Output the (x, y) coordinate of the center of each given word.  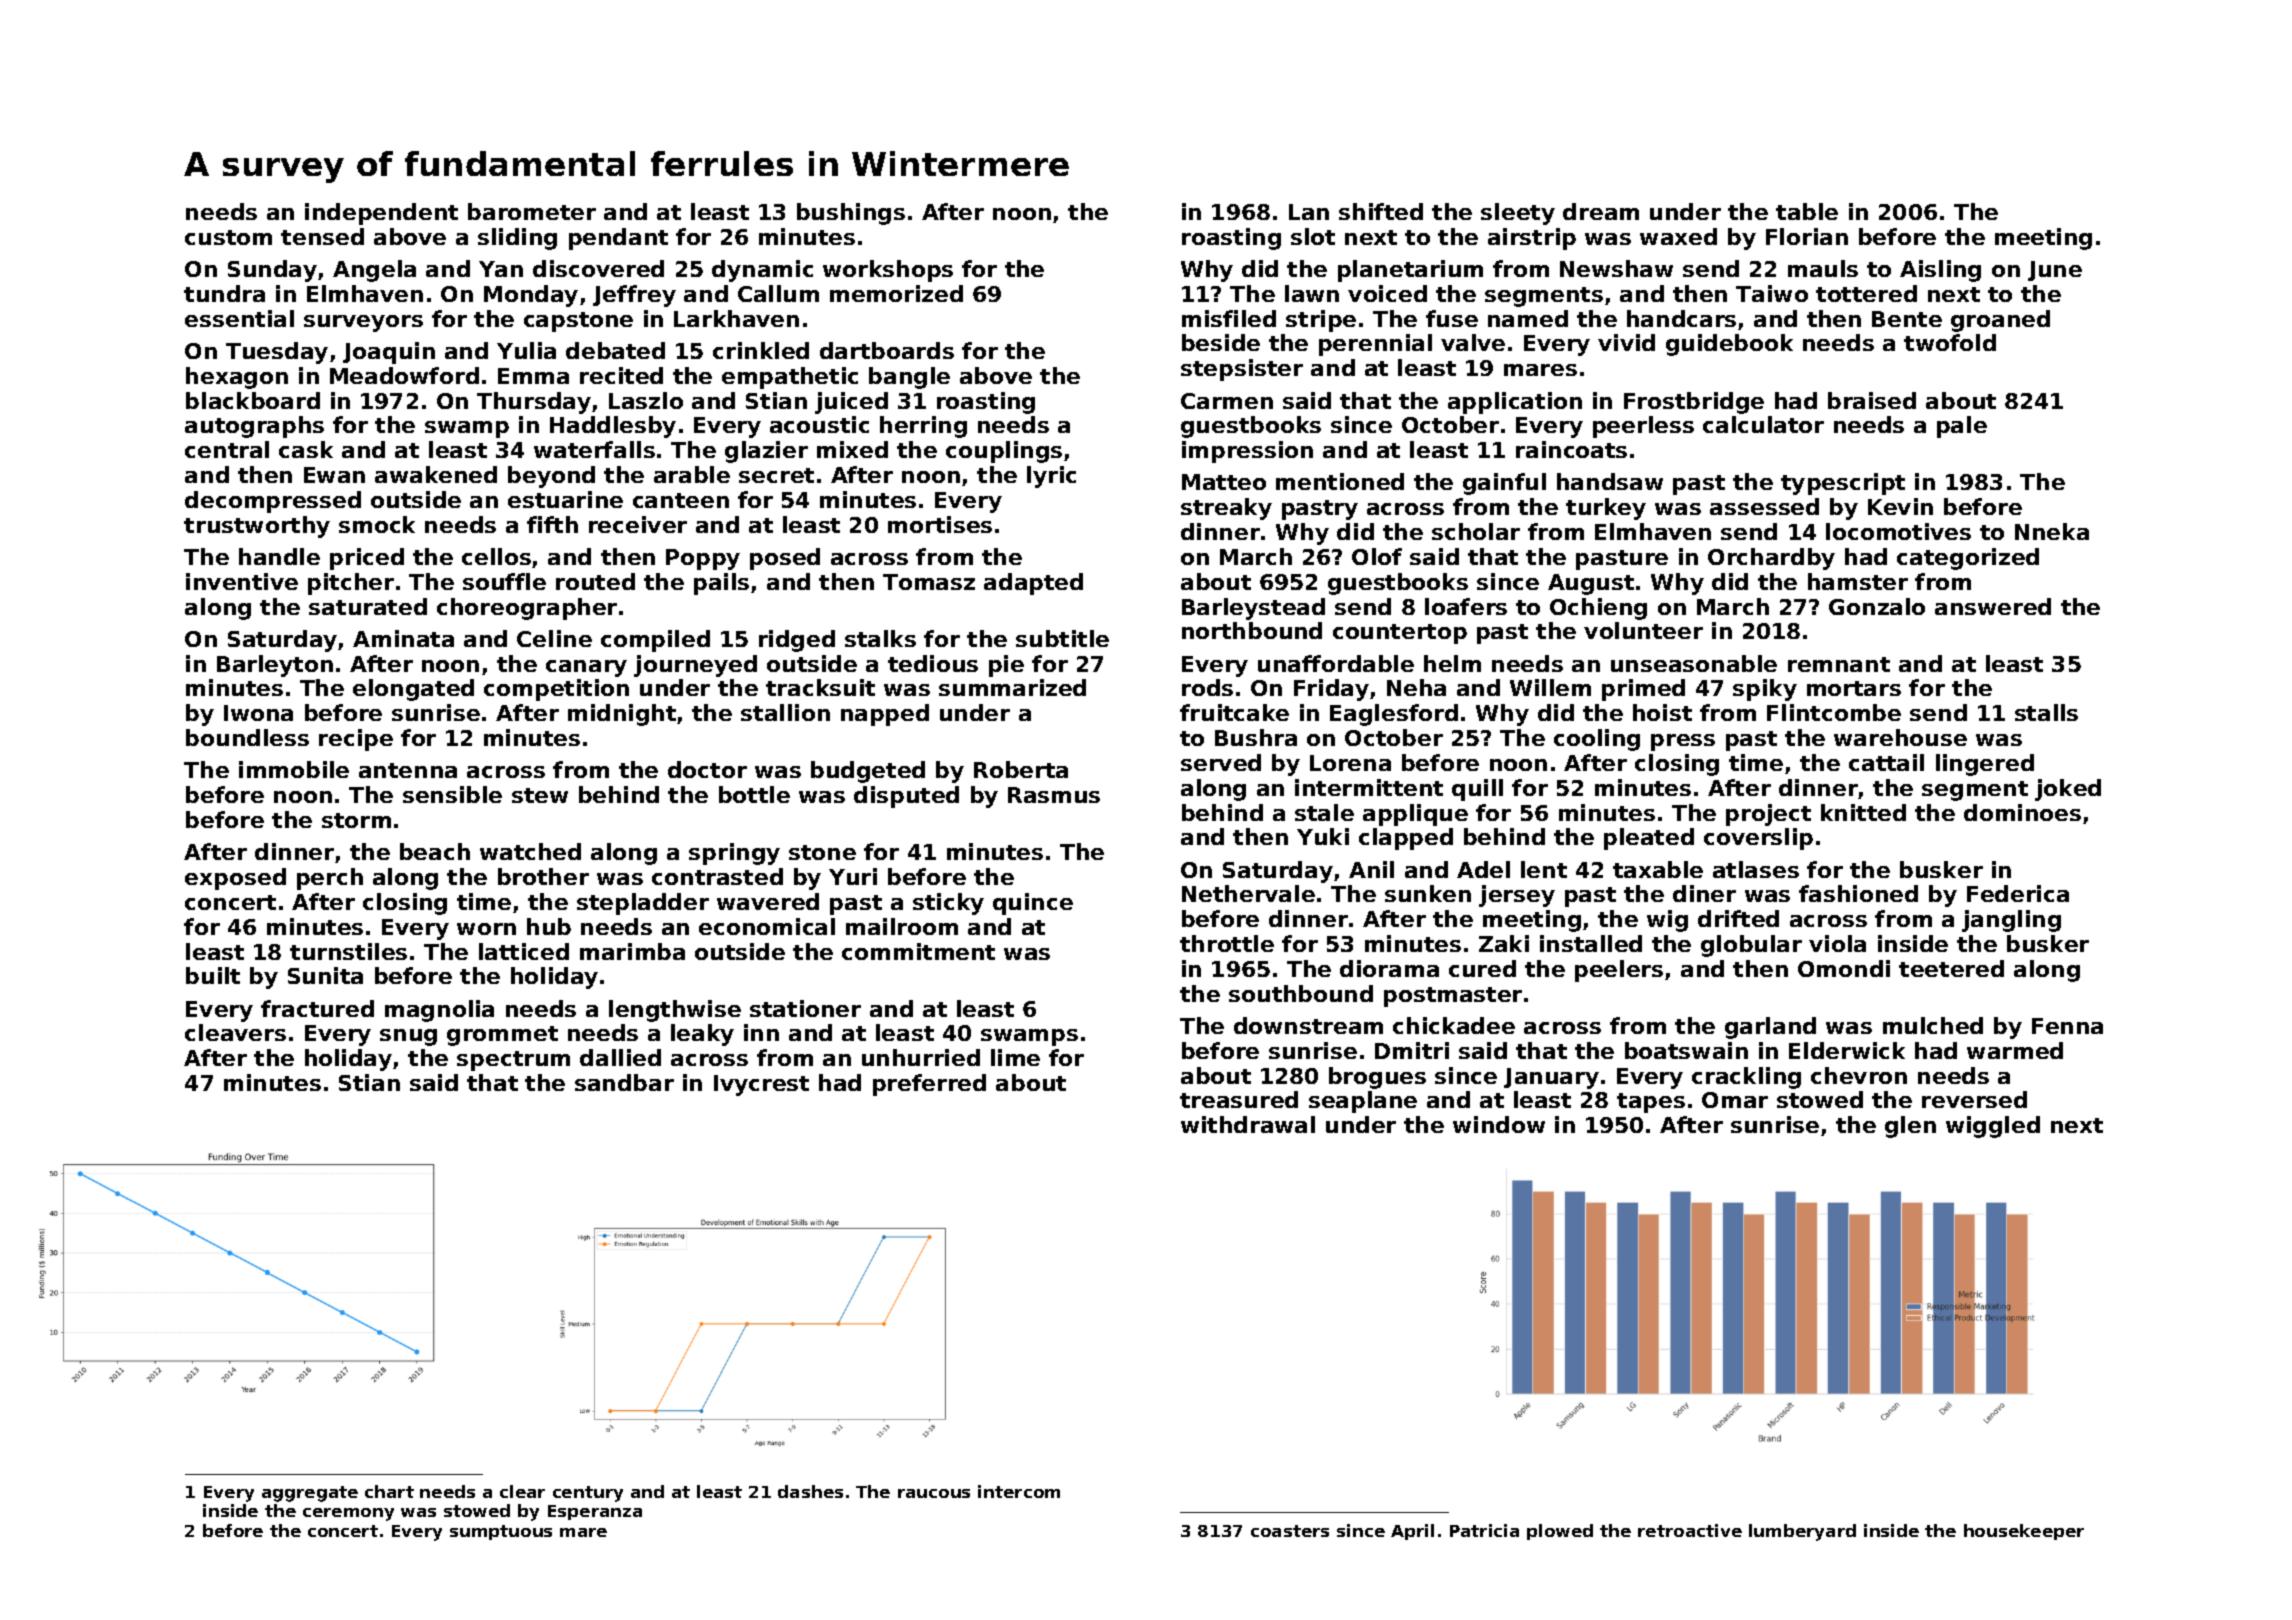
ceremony (348, 1514)
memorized (896, 293)
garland (1770, 1028)
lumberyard (1802, 1532)
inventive (242, 581)
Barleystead (1253, 609)
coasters (1290, 1531)
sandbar (624, 1082)
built (213, 975)
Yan (501, 269)
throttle (1227, 943)
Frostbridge (1694, 403)
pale (1962, 427)
